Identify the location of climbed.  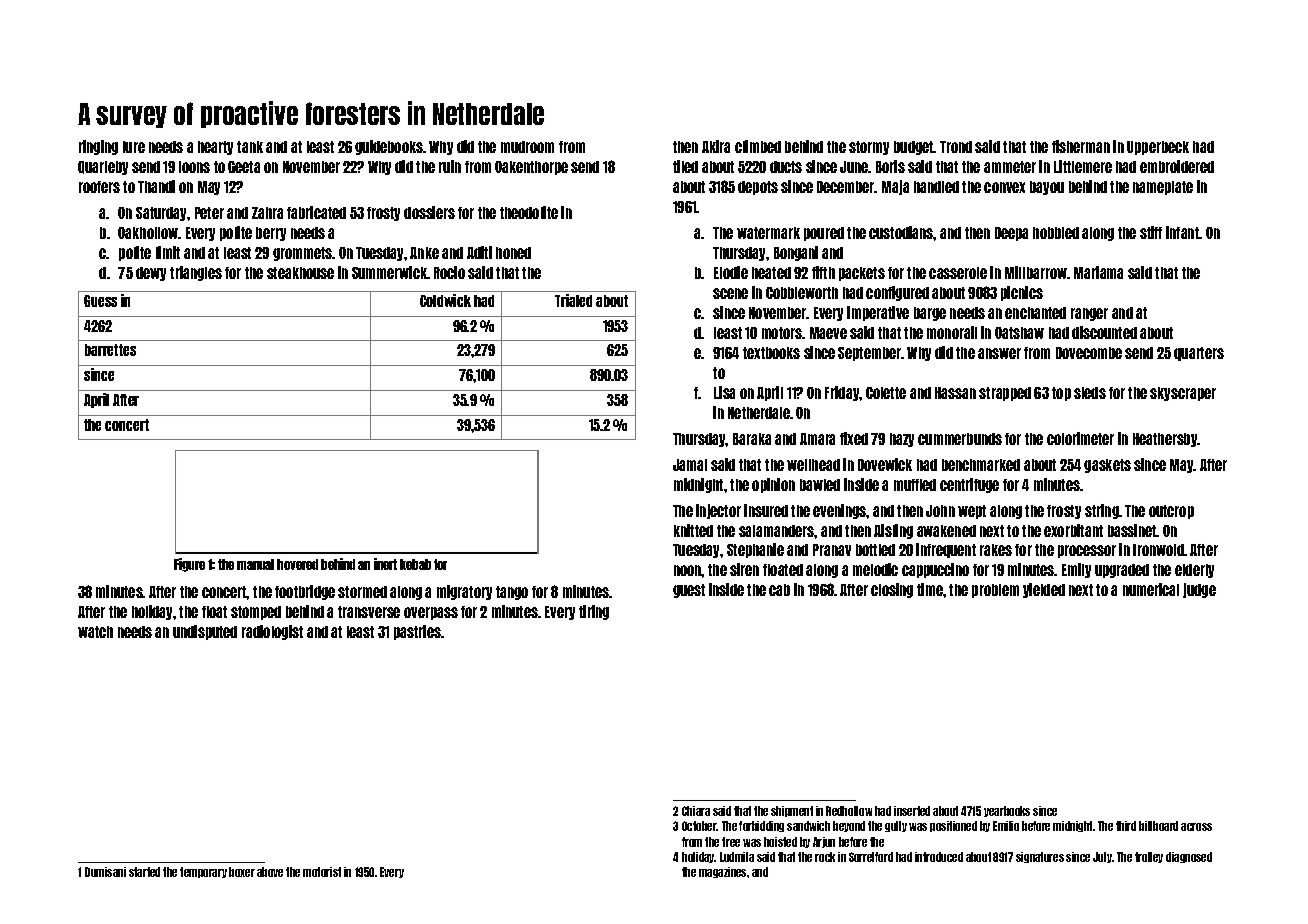
(758, 146).
